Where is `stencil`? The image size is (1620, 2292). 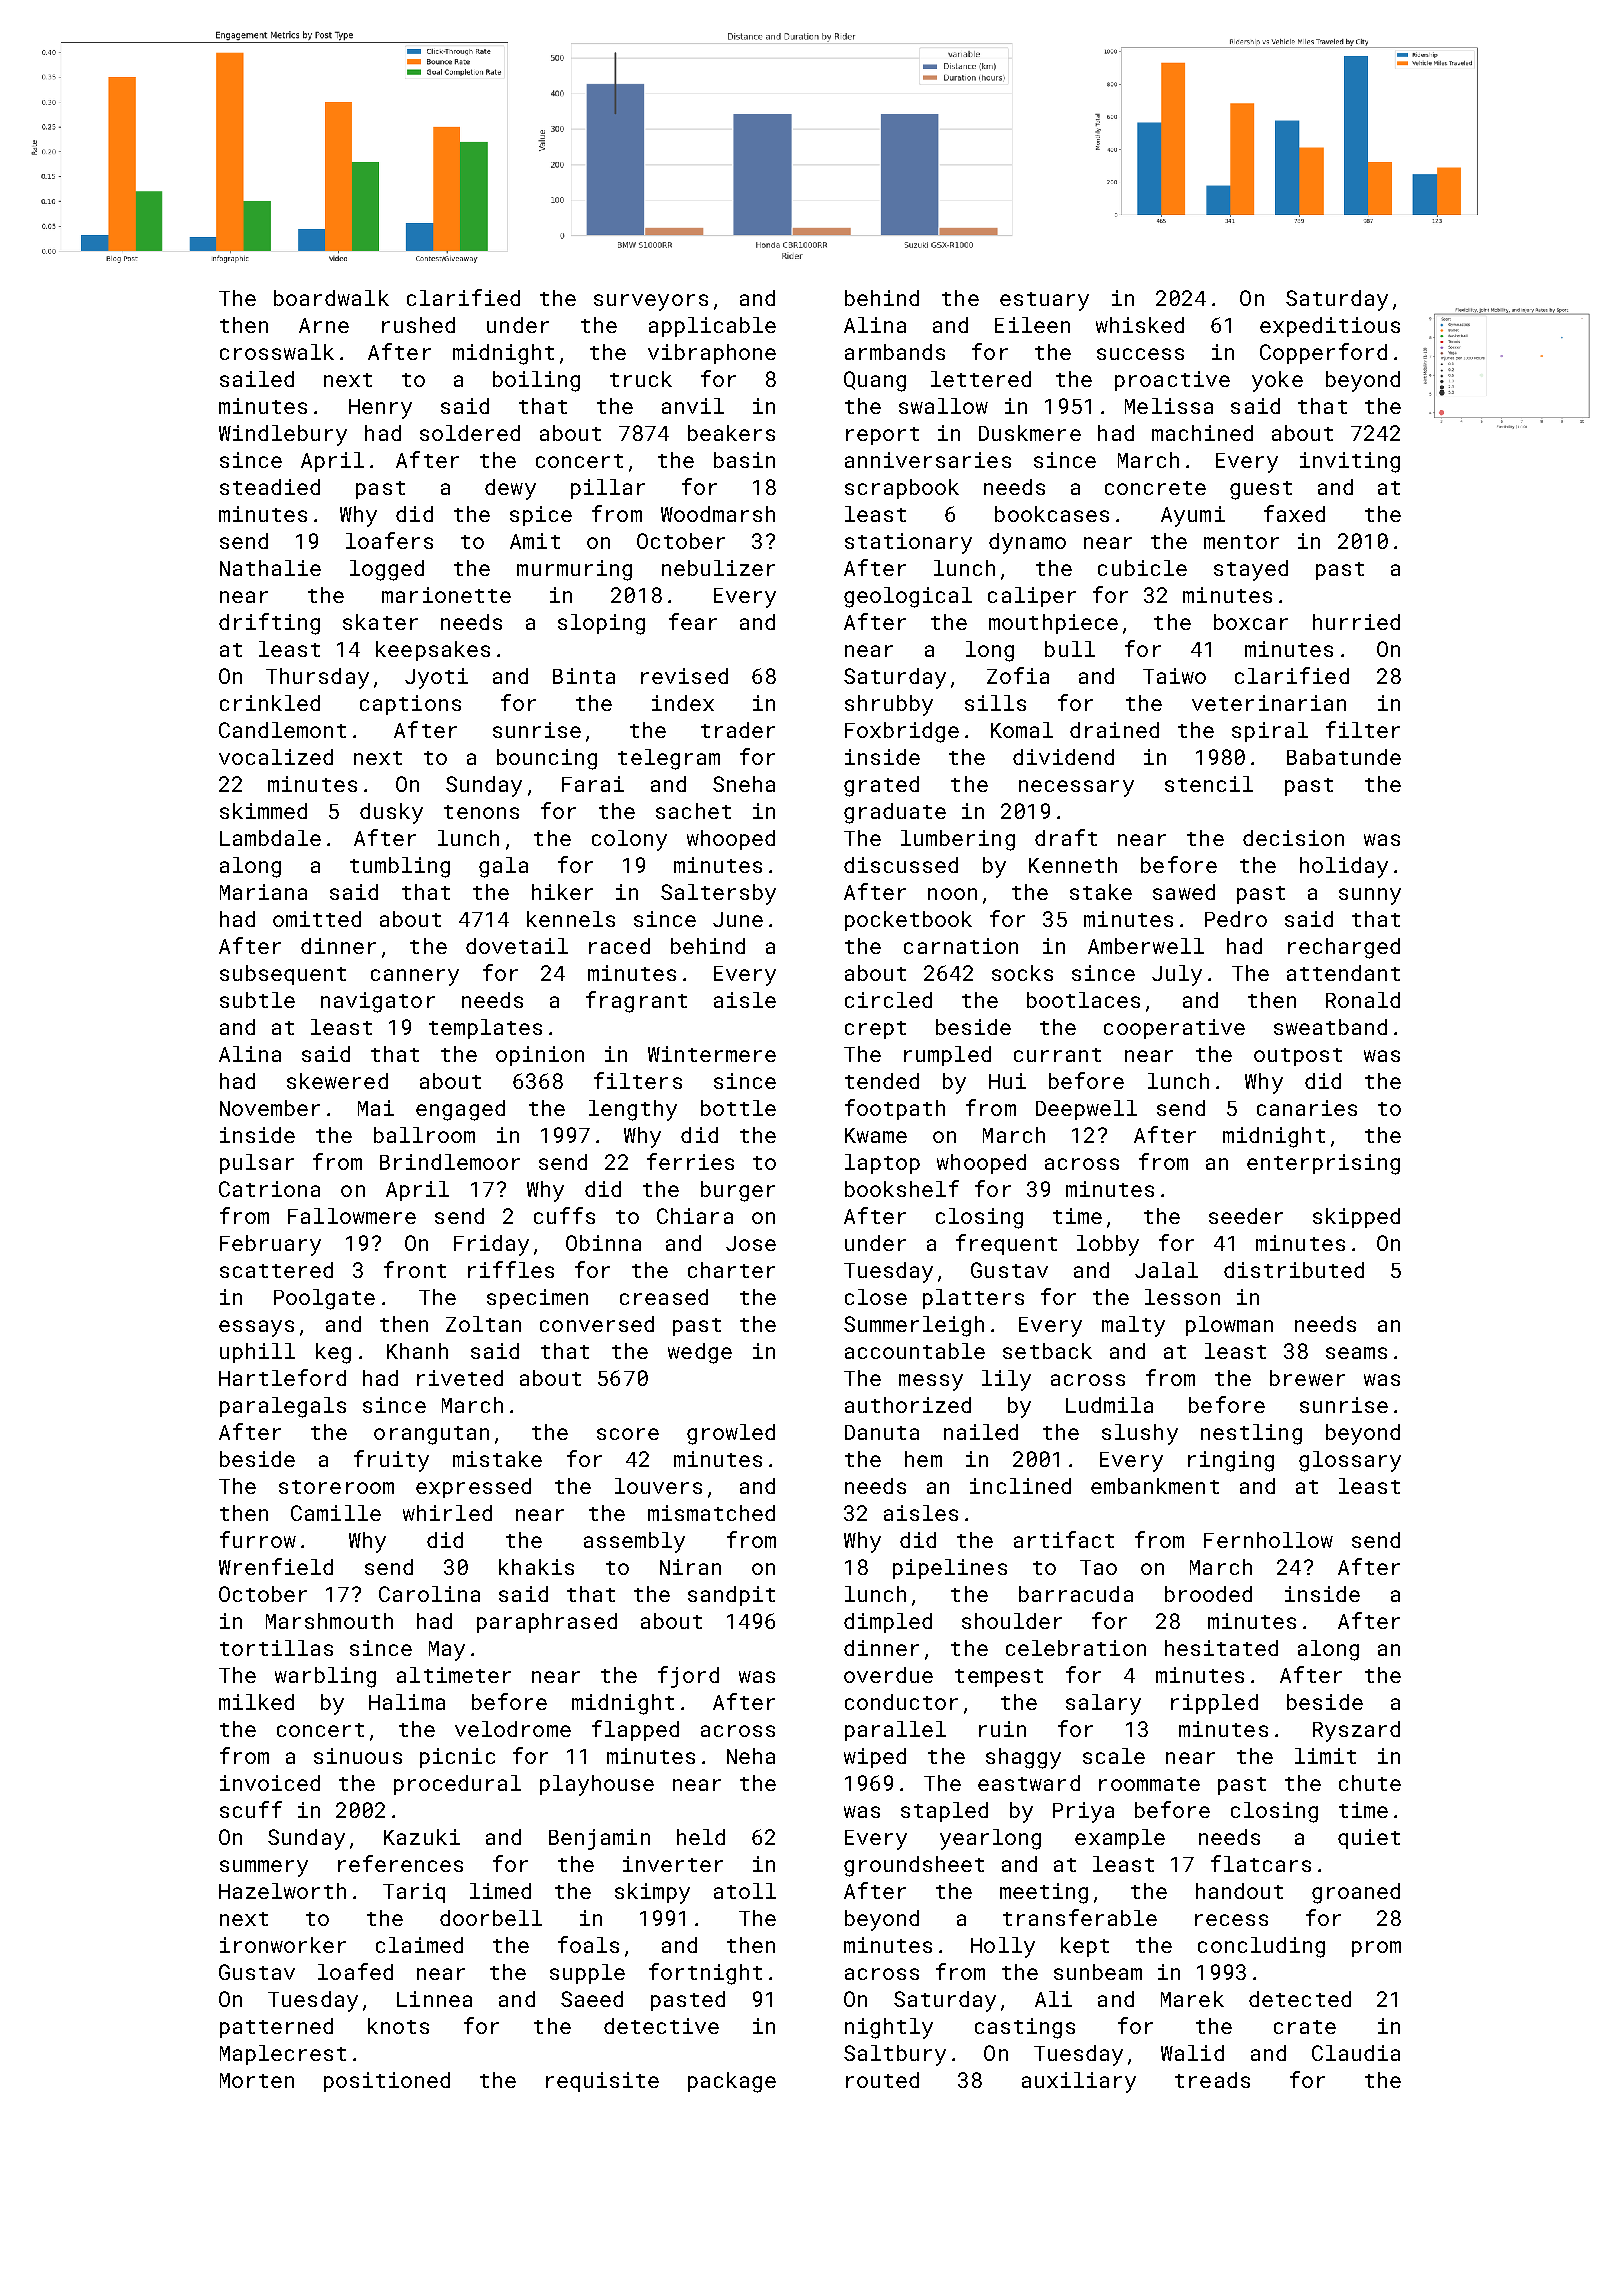 stencil is located at coordinates (1209, 784).
